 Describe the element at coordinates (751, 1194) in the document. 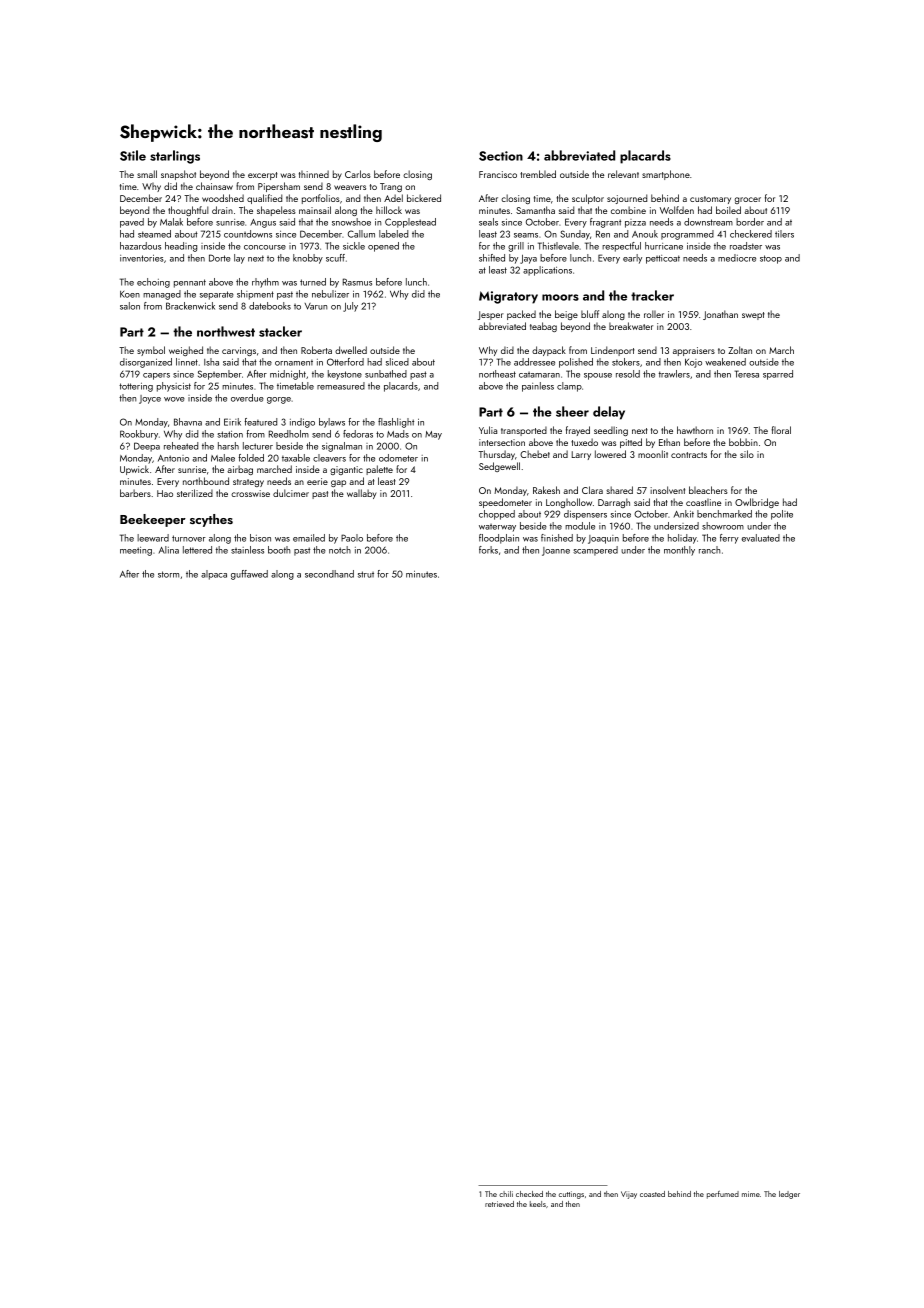

I see `mime` at that location.
